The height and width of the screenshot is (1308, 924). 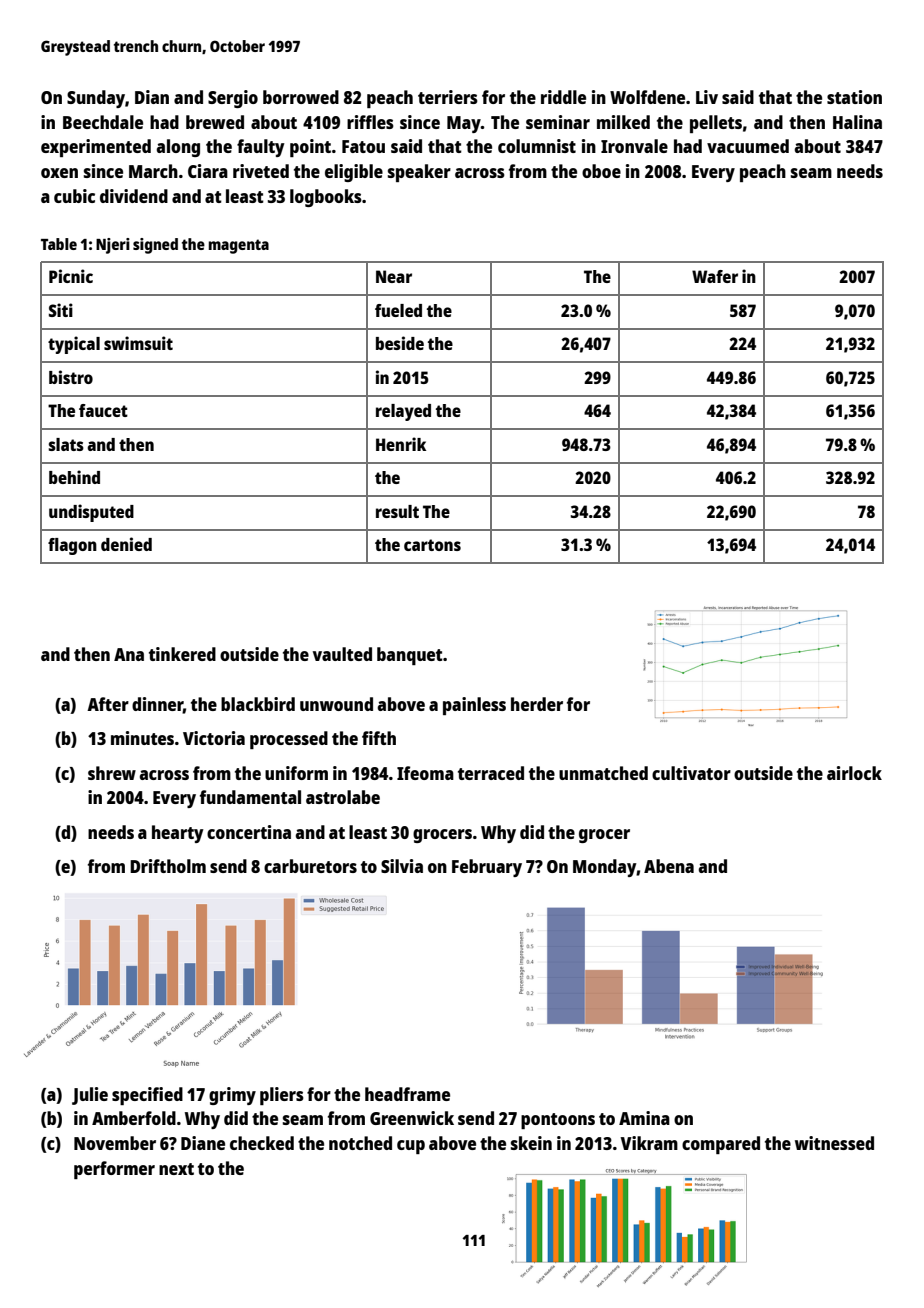 I want to click on carburetors, so click(x=310, y=866).
